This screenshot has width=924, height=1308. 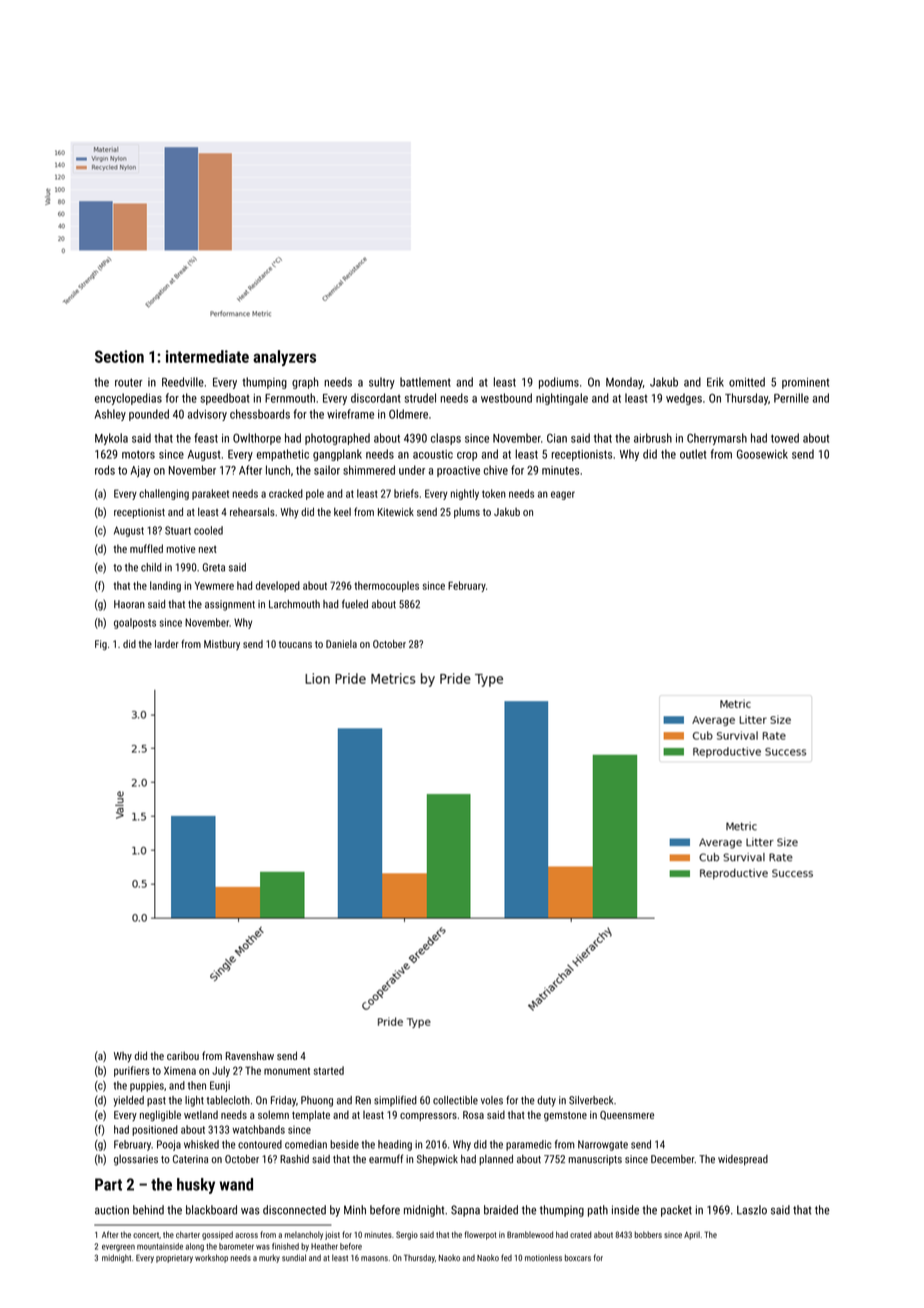 What do you see at coordinates (747, 382) in the screenshot?
I see `omitted` at bounding box center [747, 382].
